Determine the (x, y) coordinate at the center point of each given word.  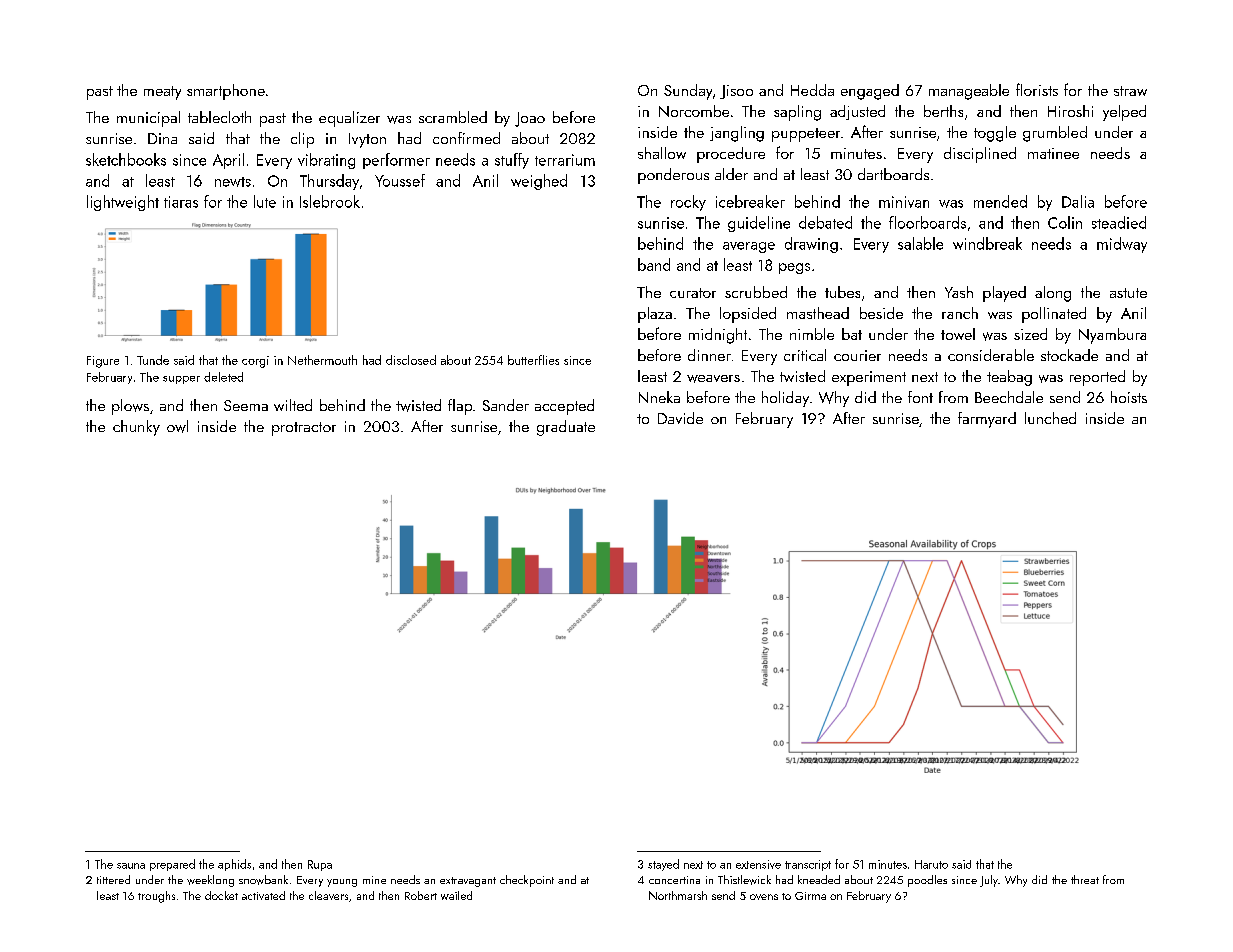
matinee (1053, 153)
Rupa (320, 865)
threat (1085, 879)
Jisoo (736, 92)
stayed (663, 865)
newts (233, 182)
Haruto (931, 864)
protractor (304, 429)
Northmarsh (678, 895)
